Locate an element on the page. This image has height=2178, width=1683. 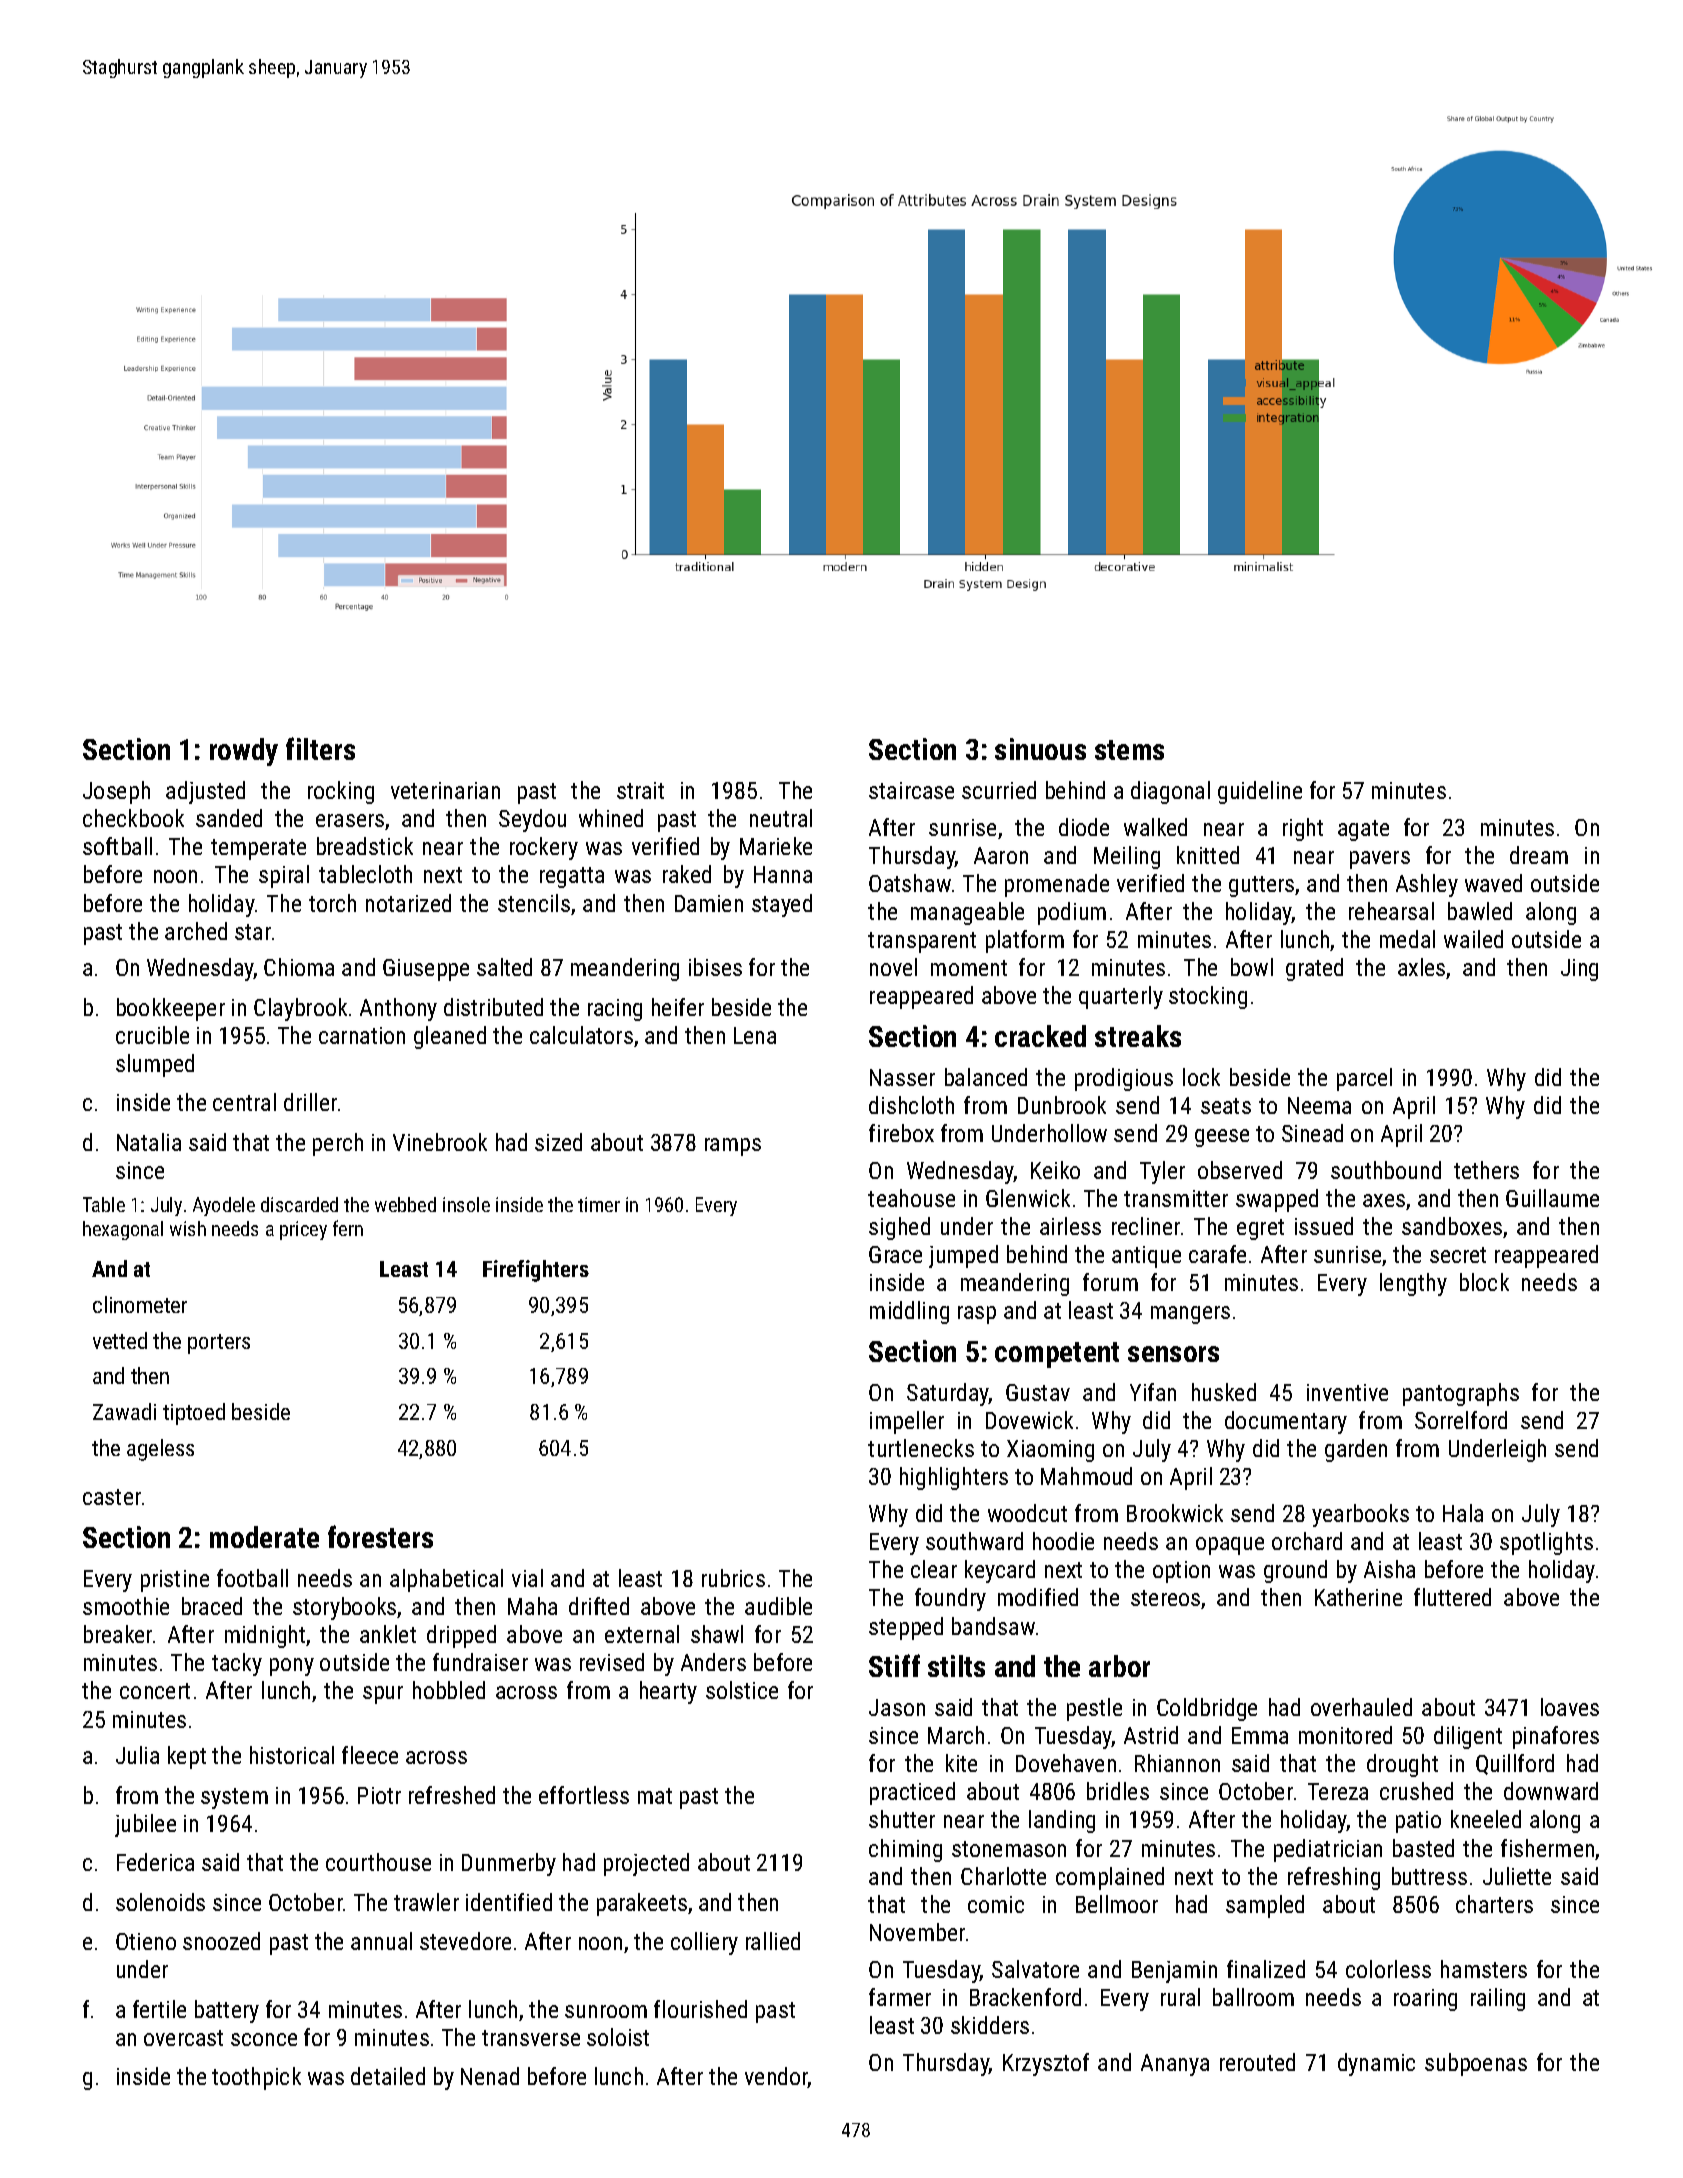
toothpick is located at coordinates (256, 2078).
